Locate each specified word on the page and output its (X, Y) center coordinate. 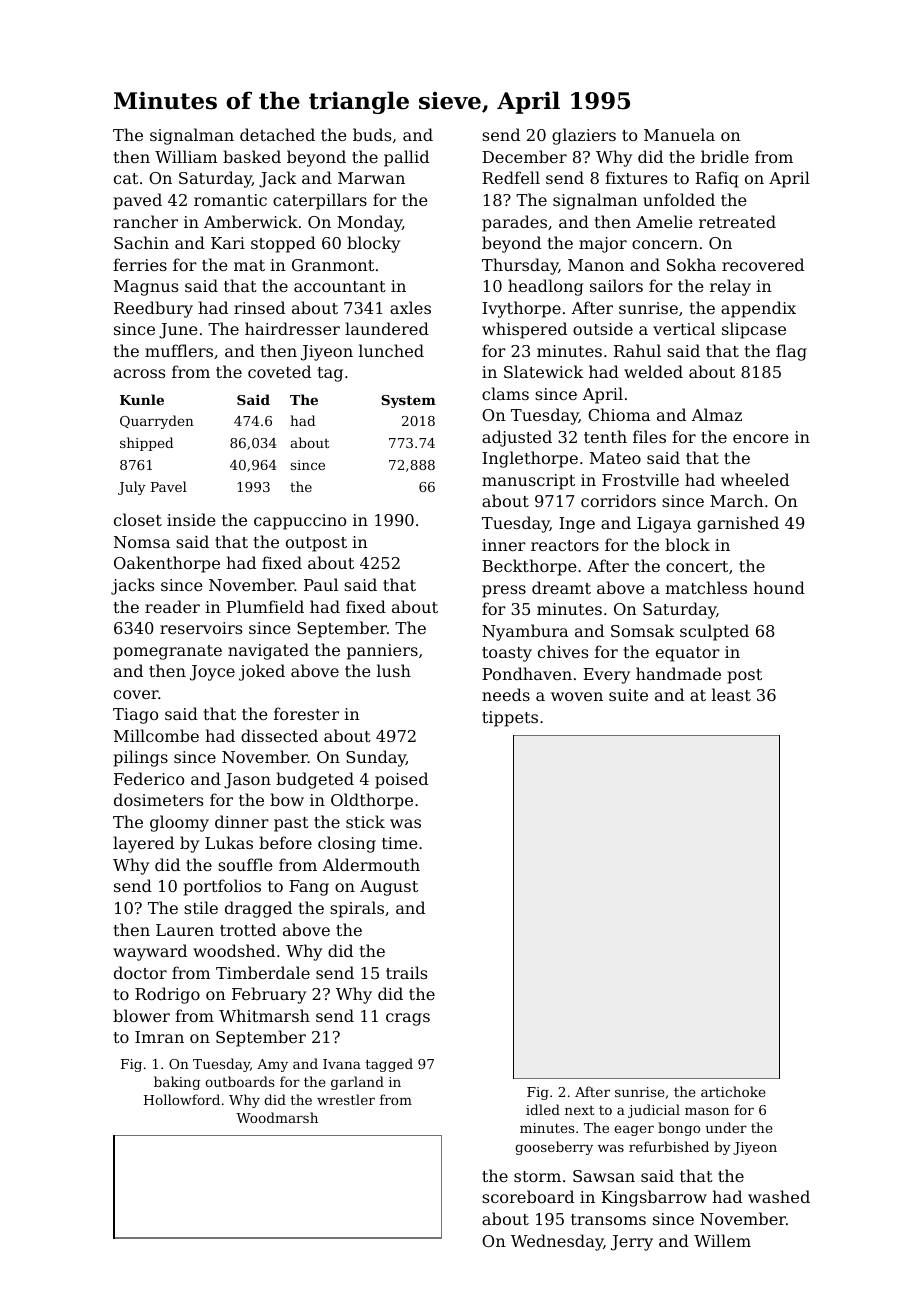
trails (406, 972)
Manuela (679, 134)
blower (141, 1015)
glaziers (584, 136)
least (731, 694)
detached (277, 134)
